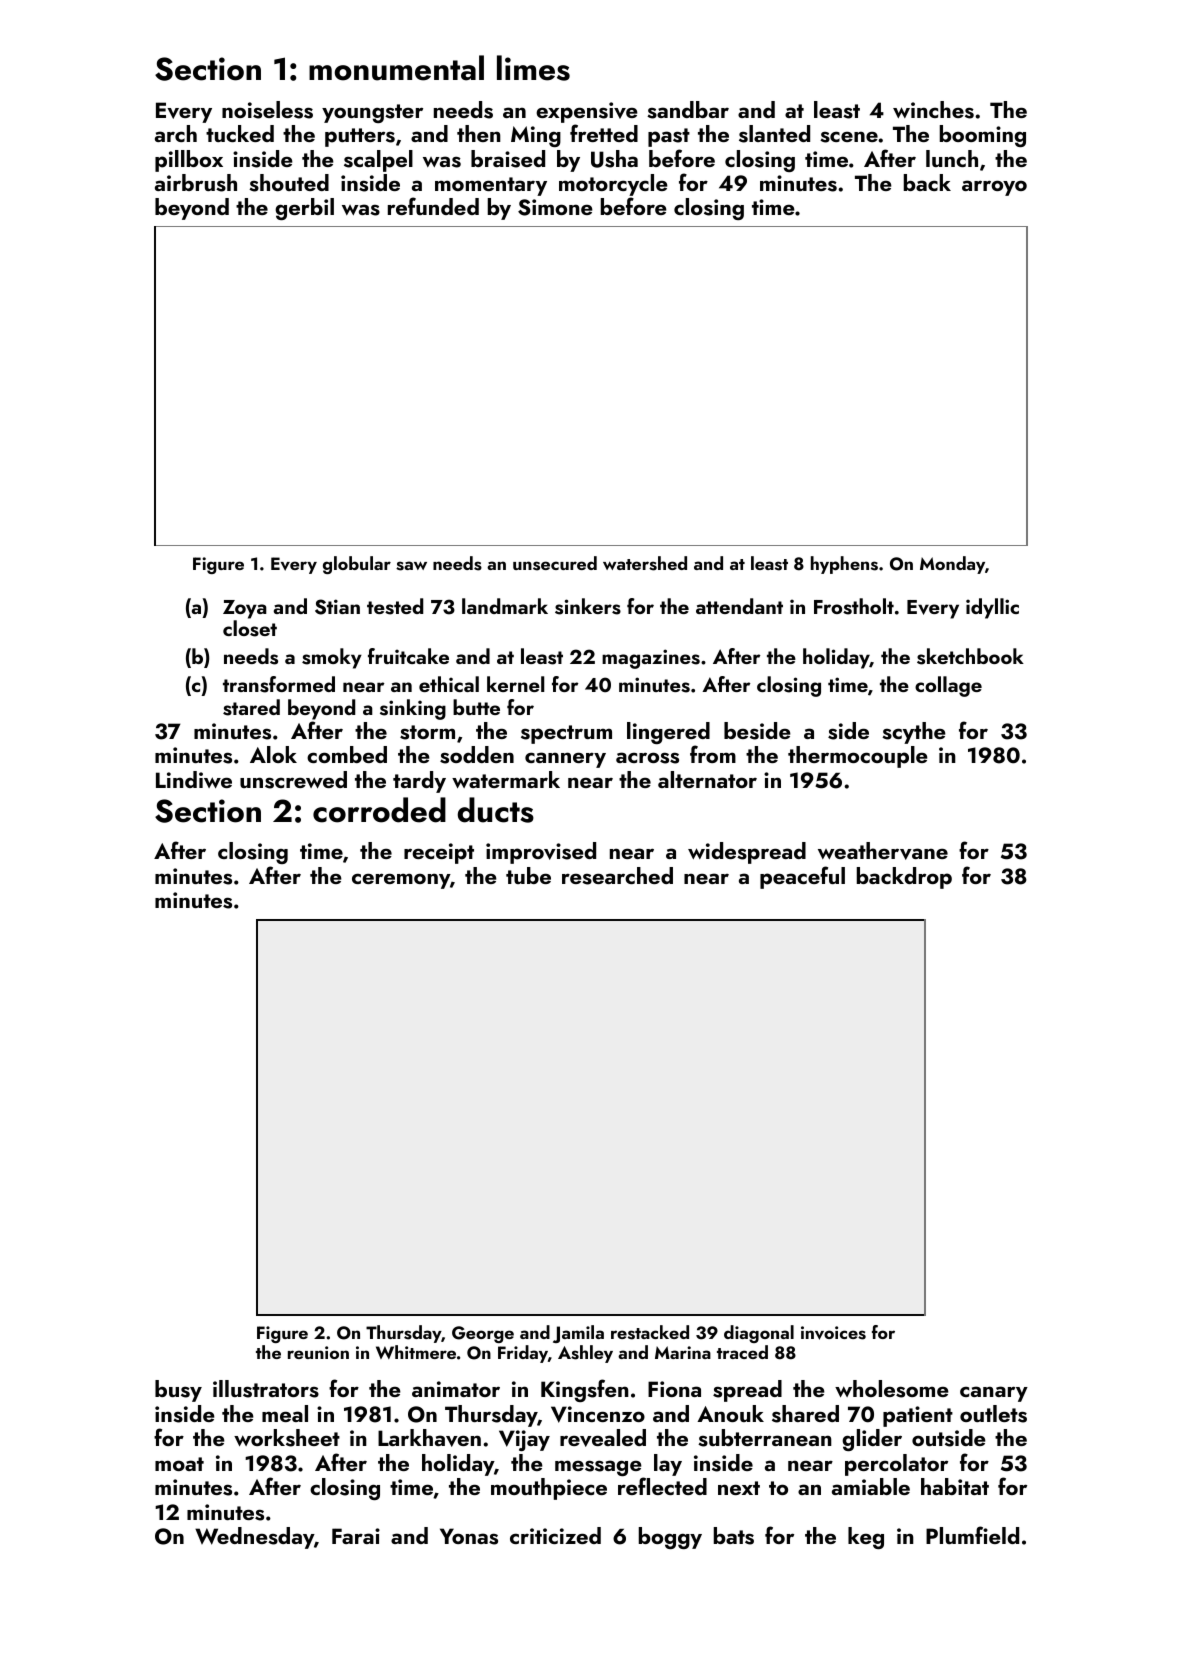 The width and height of the page is (1182, 1672). Describe the element at coordinates (196, 183) in the page. I see `airbrush` at that location.
